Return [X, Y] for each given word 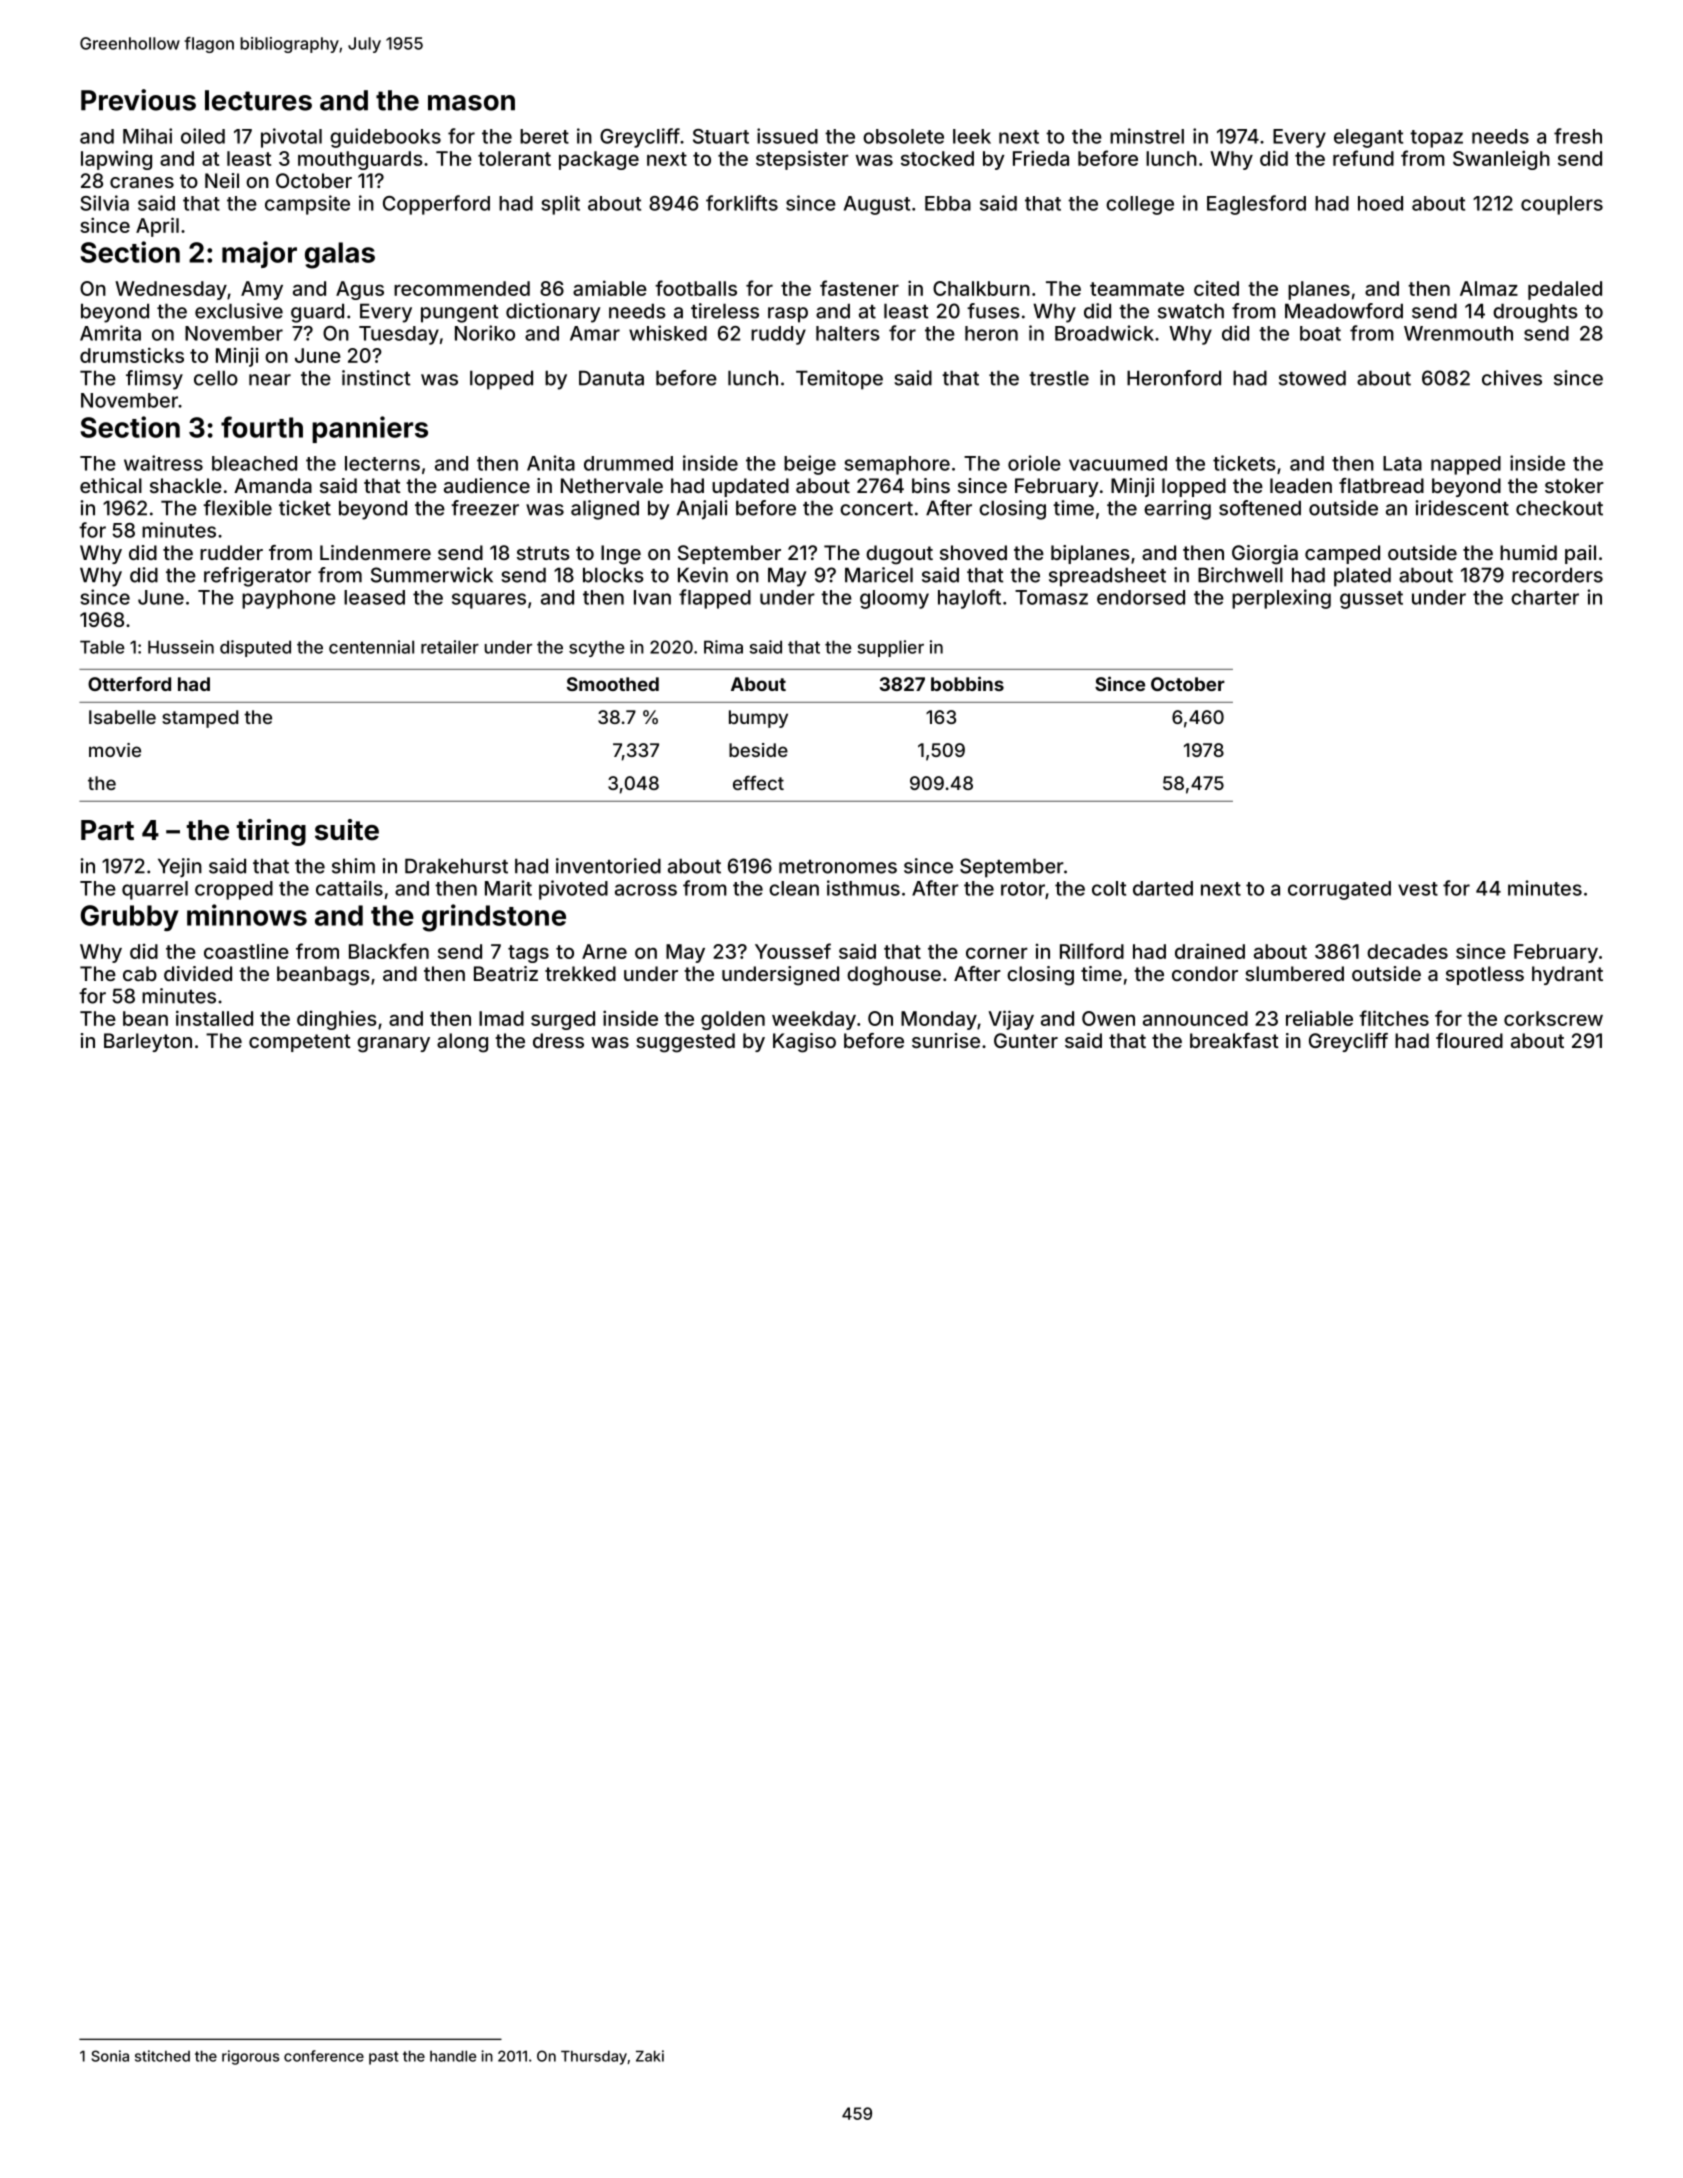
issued [787, 136]
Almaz [1489, 288]
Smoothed [613, 684]
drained [1210, 951]
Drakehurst [456, 866]
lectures [258, 100]
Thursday [594, 2057]
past [383, 2058]
